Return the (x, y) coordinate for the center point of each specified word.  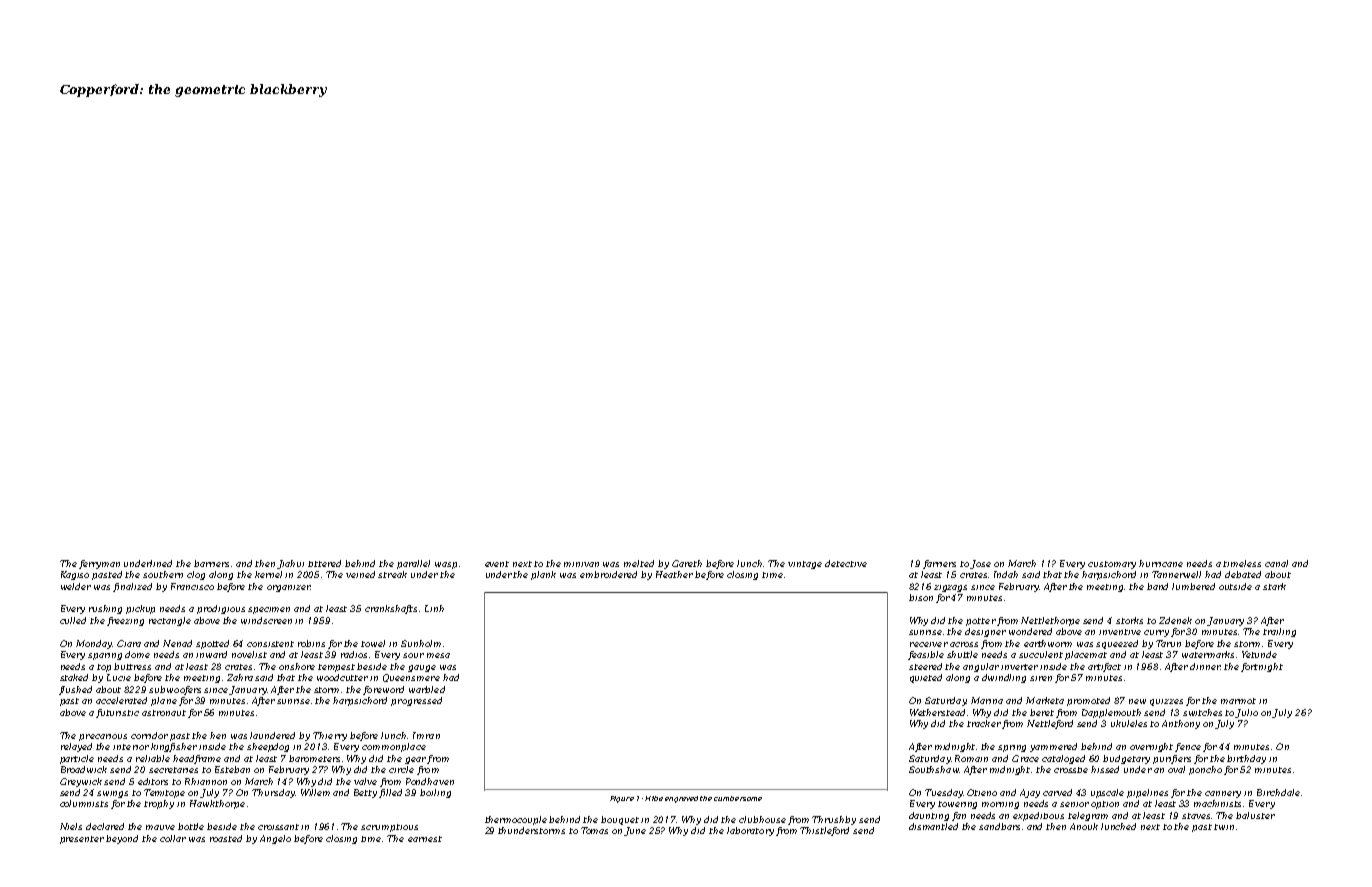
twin (1224, 827)
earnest (425, 839)
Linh (434, 608)
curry (1156, 633)
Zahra (240, 677)
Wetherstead (937, 712)
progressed (416, 701)
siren (1041, 678)
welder (76, 586)
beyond (122, 839)
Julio (1247, 713)
